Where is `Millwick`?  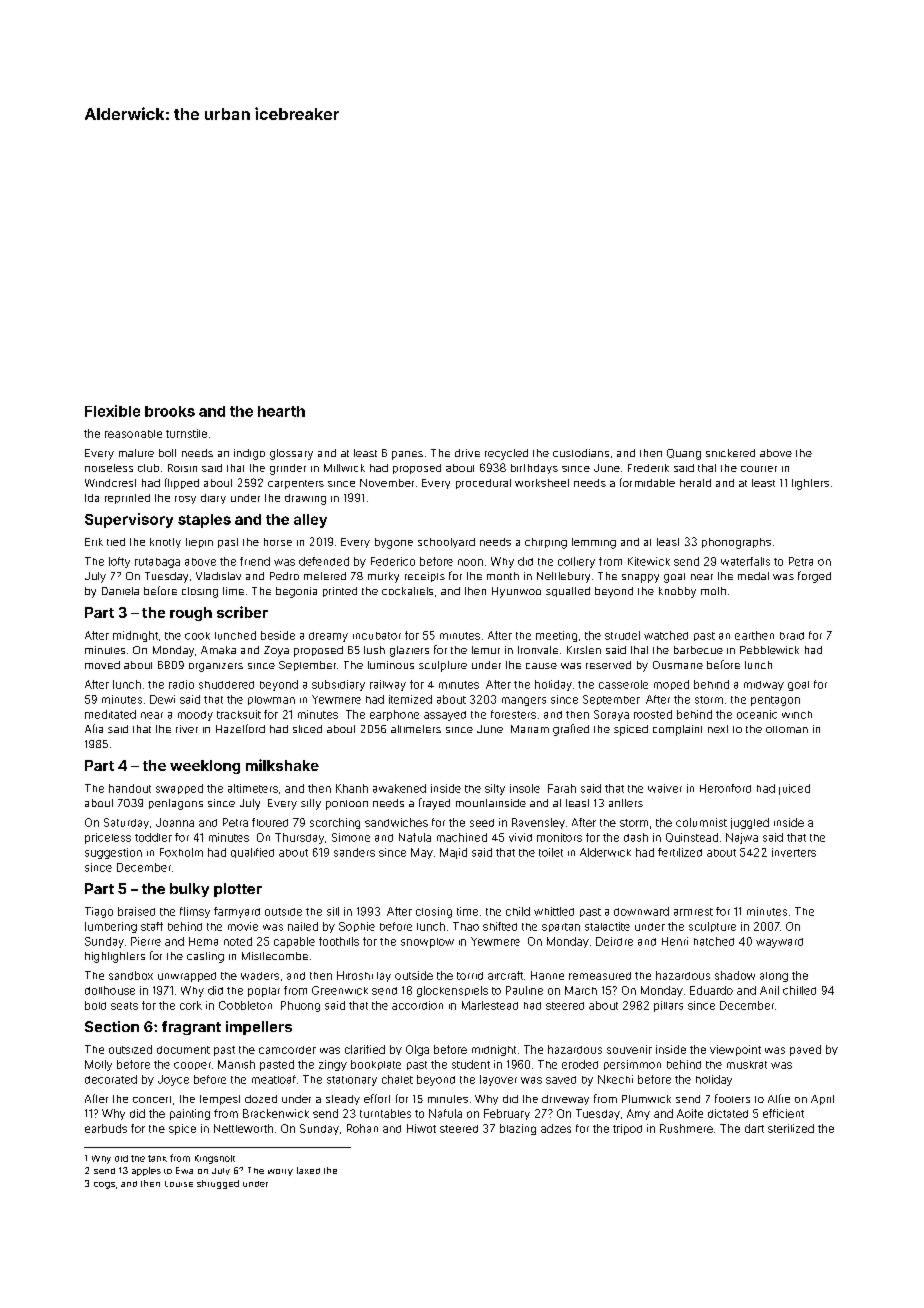 Millwick is located at coordinates (344, 468).
